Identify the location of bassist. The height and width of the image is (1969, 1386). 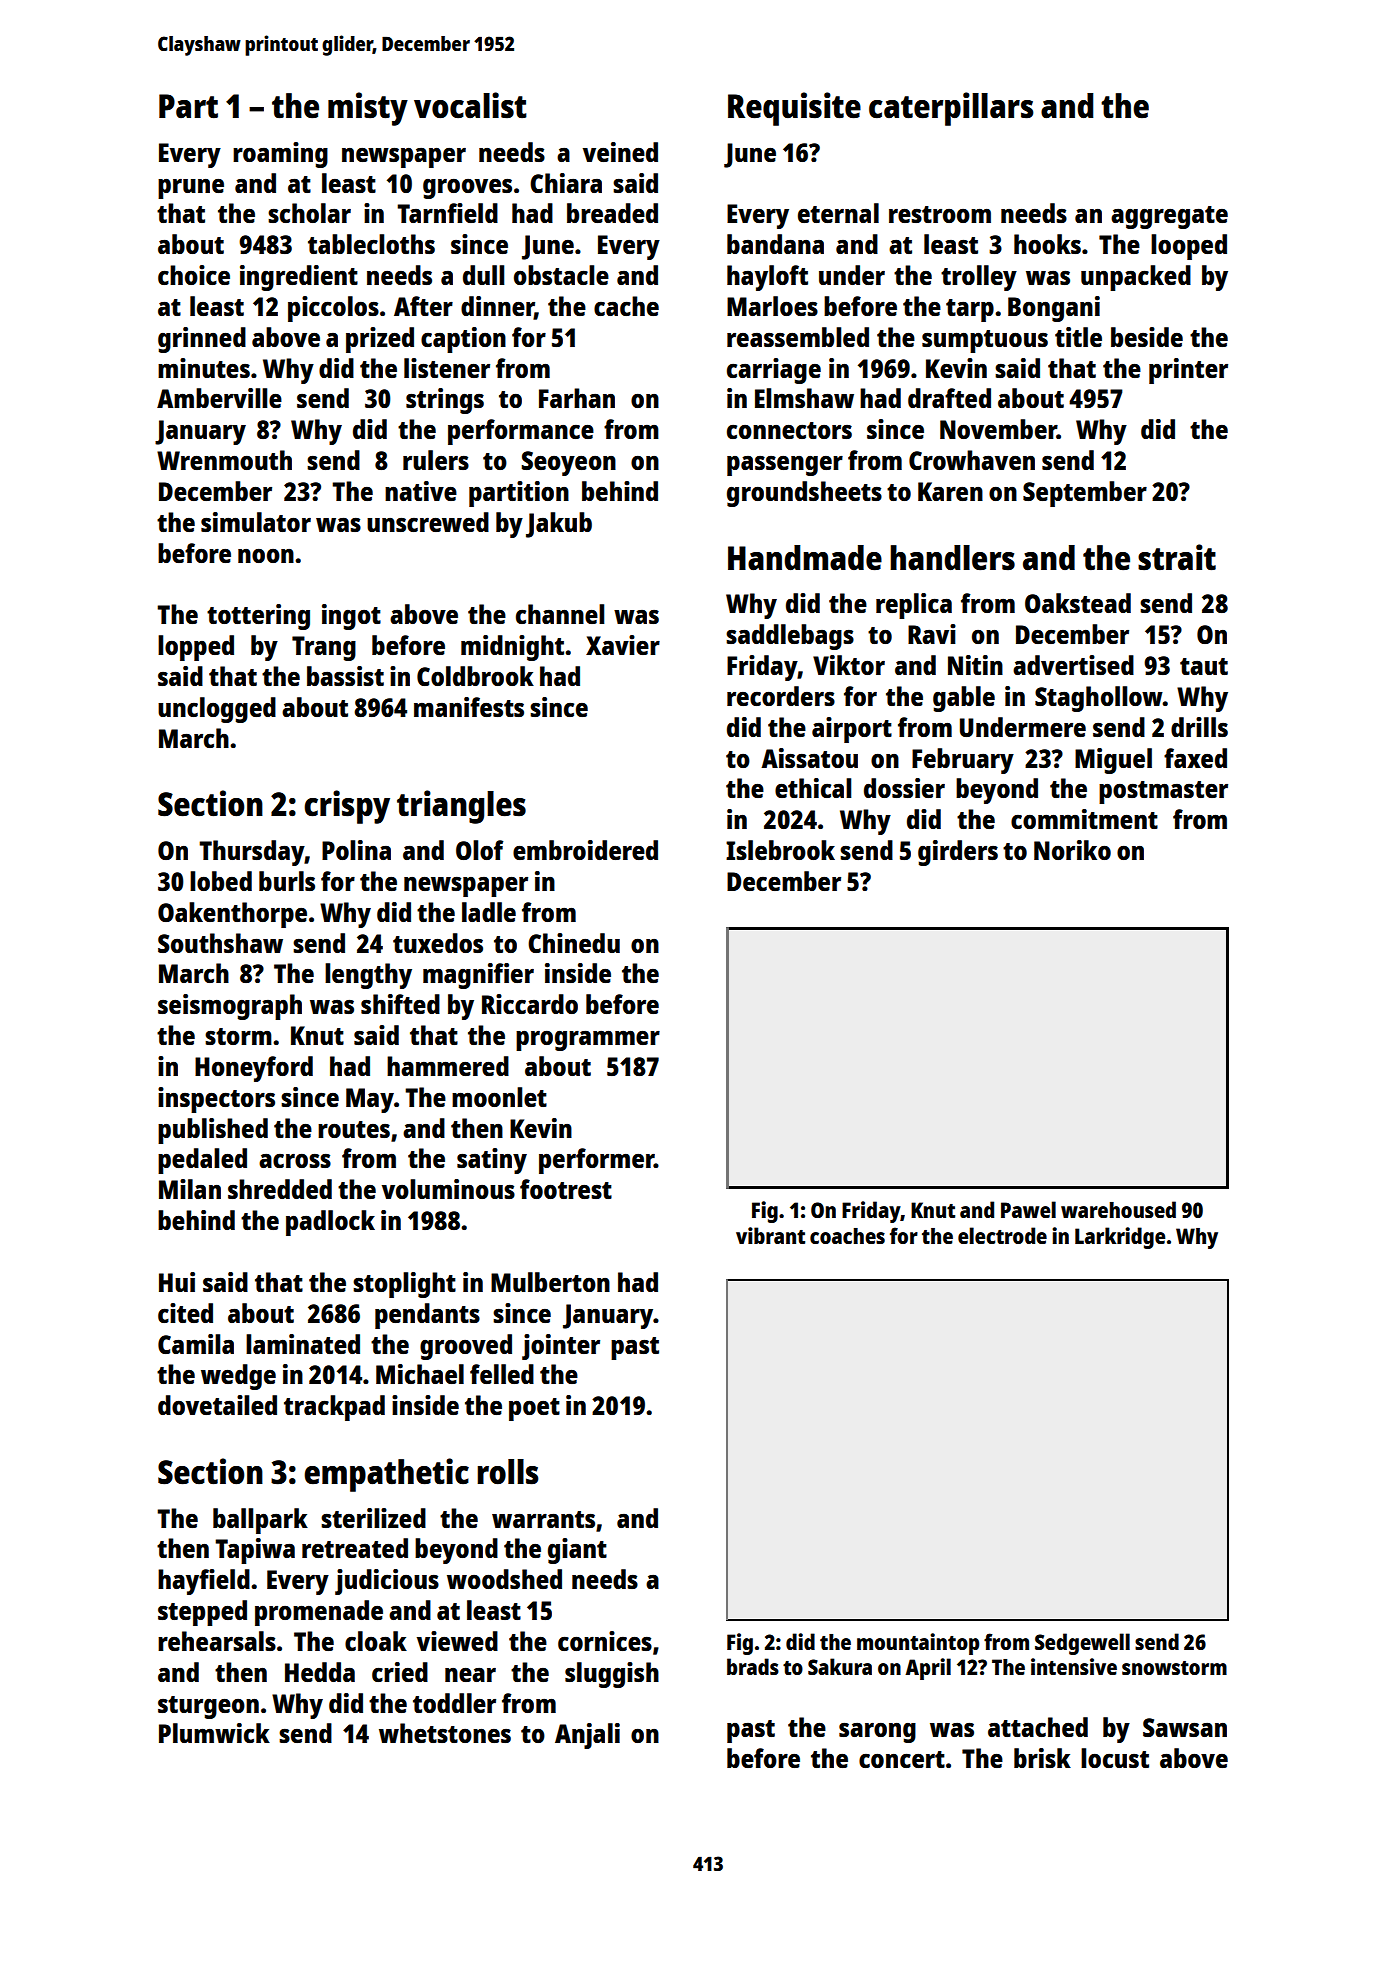
(345, 676).
